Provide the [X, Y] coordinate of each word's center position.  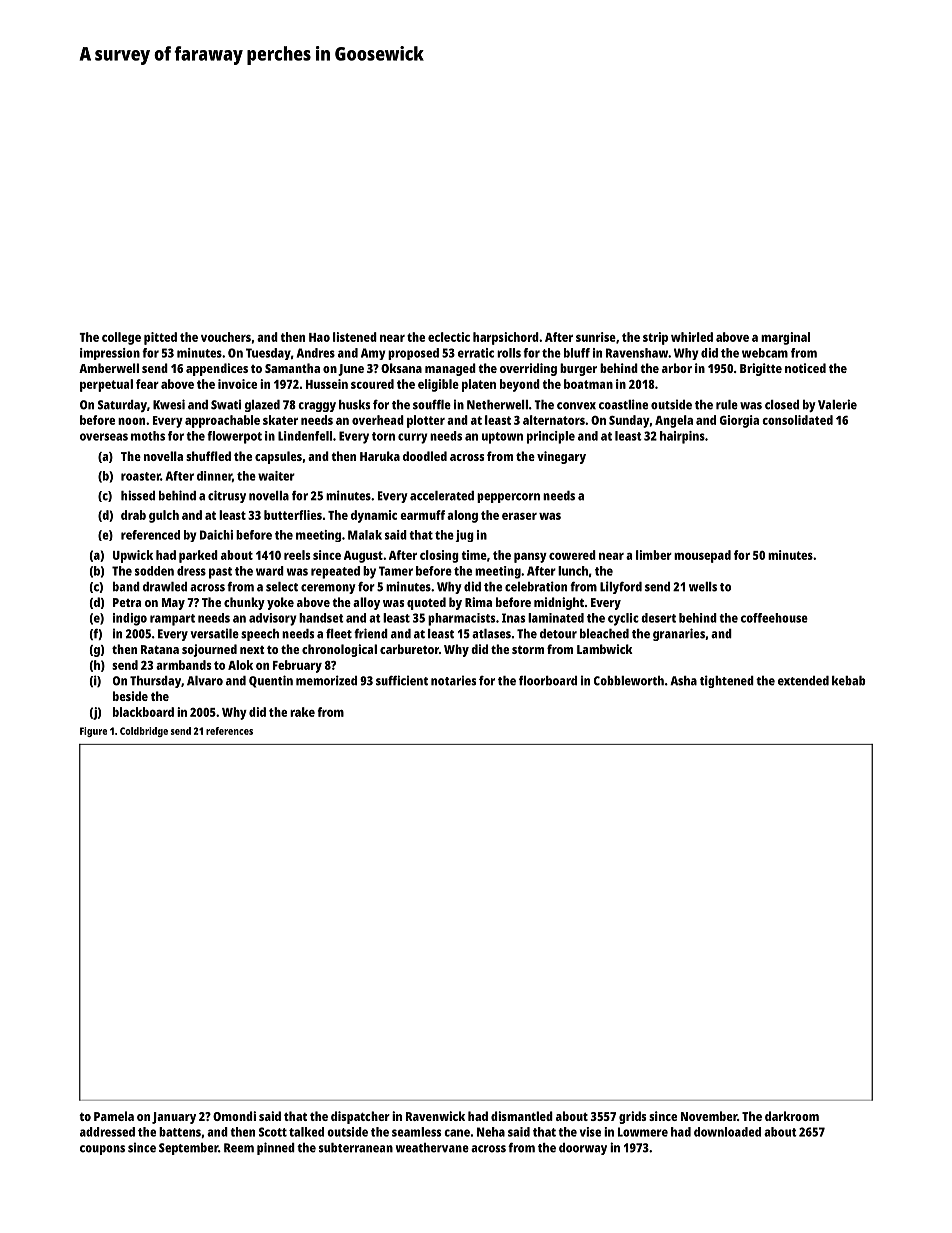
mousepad [702, 556]
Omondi [234, 1116]
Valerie [837, 404]
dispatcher [360, 1117]
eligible [438, 385]
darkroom [792, 1116]
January [174, 1118]
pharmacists [461, 619]
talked [306, 1132]
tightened [727, 681]
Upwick [133, 556]
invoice [237, 384]
